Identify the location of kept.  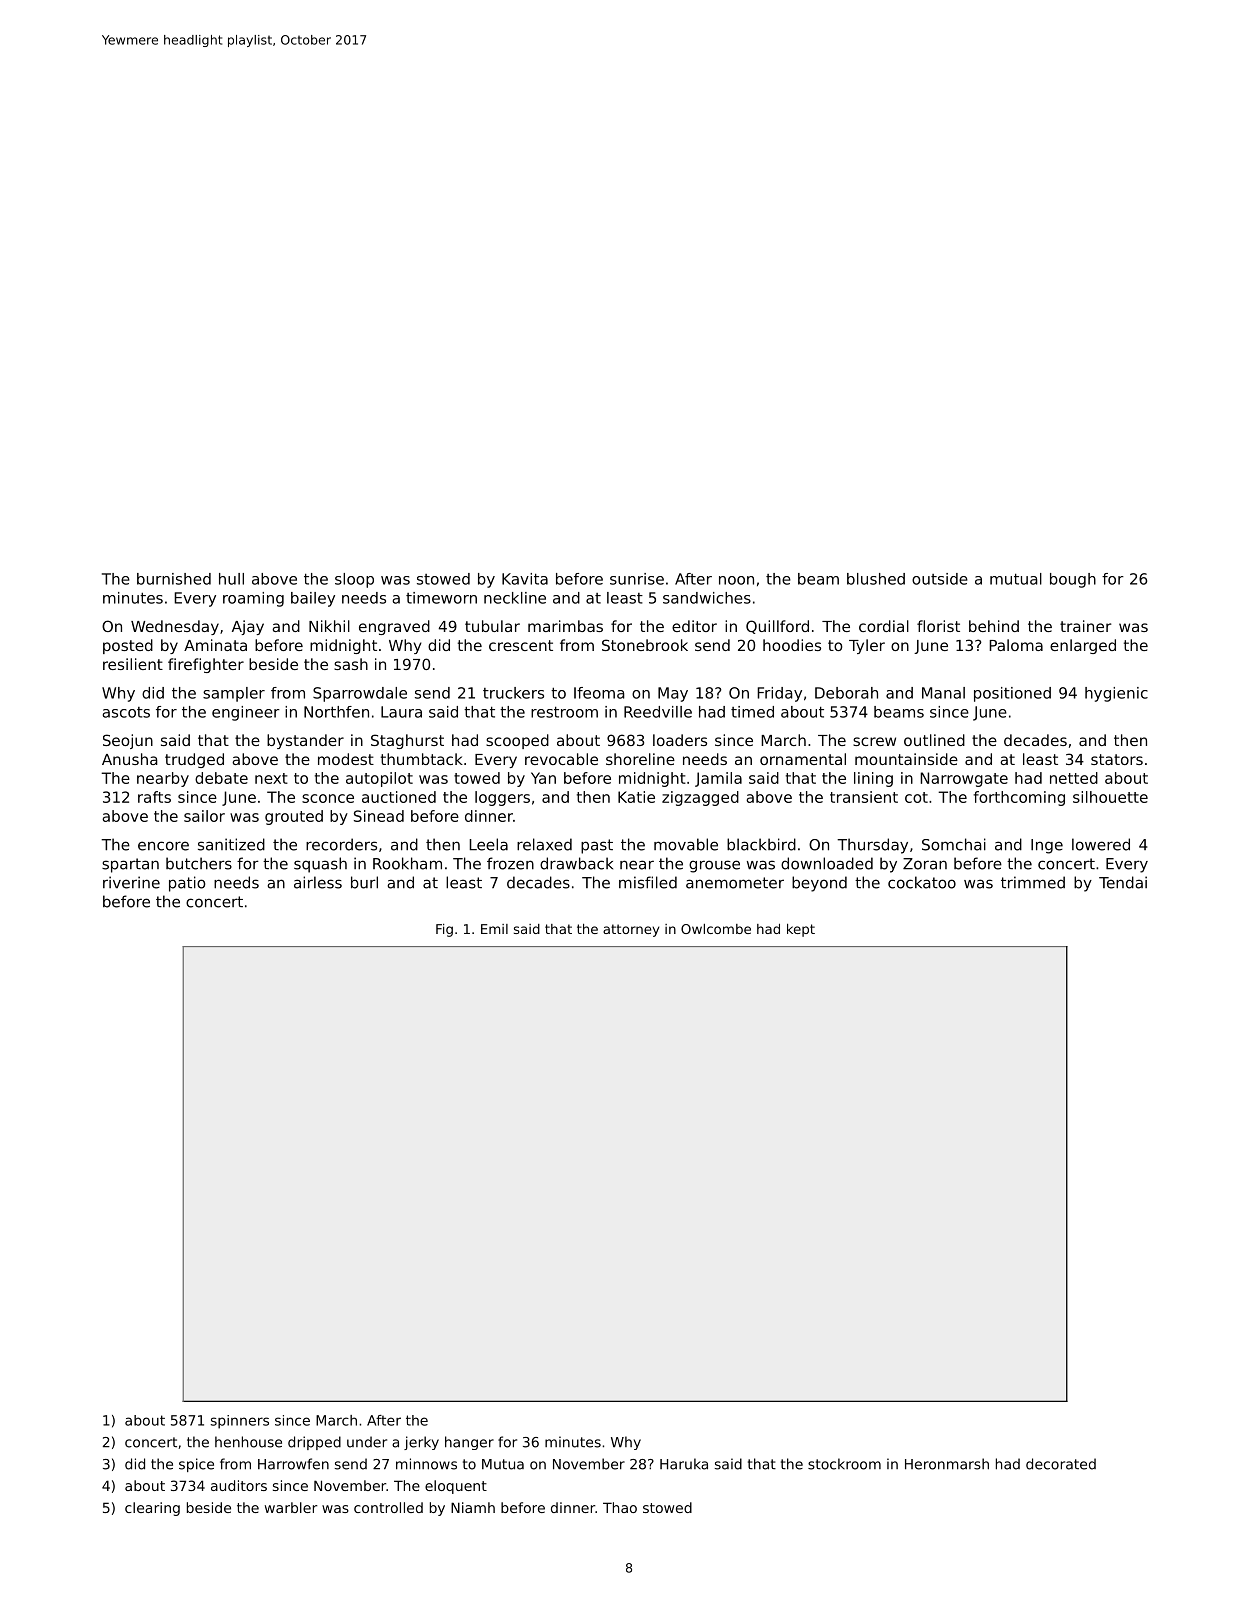
(801, 930).
